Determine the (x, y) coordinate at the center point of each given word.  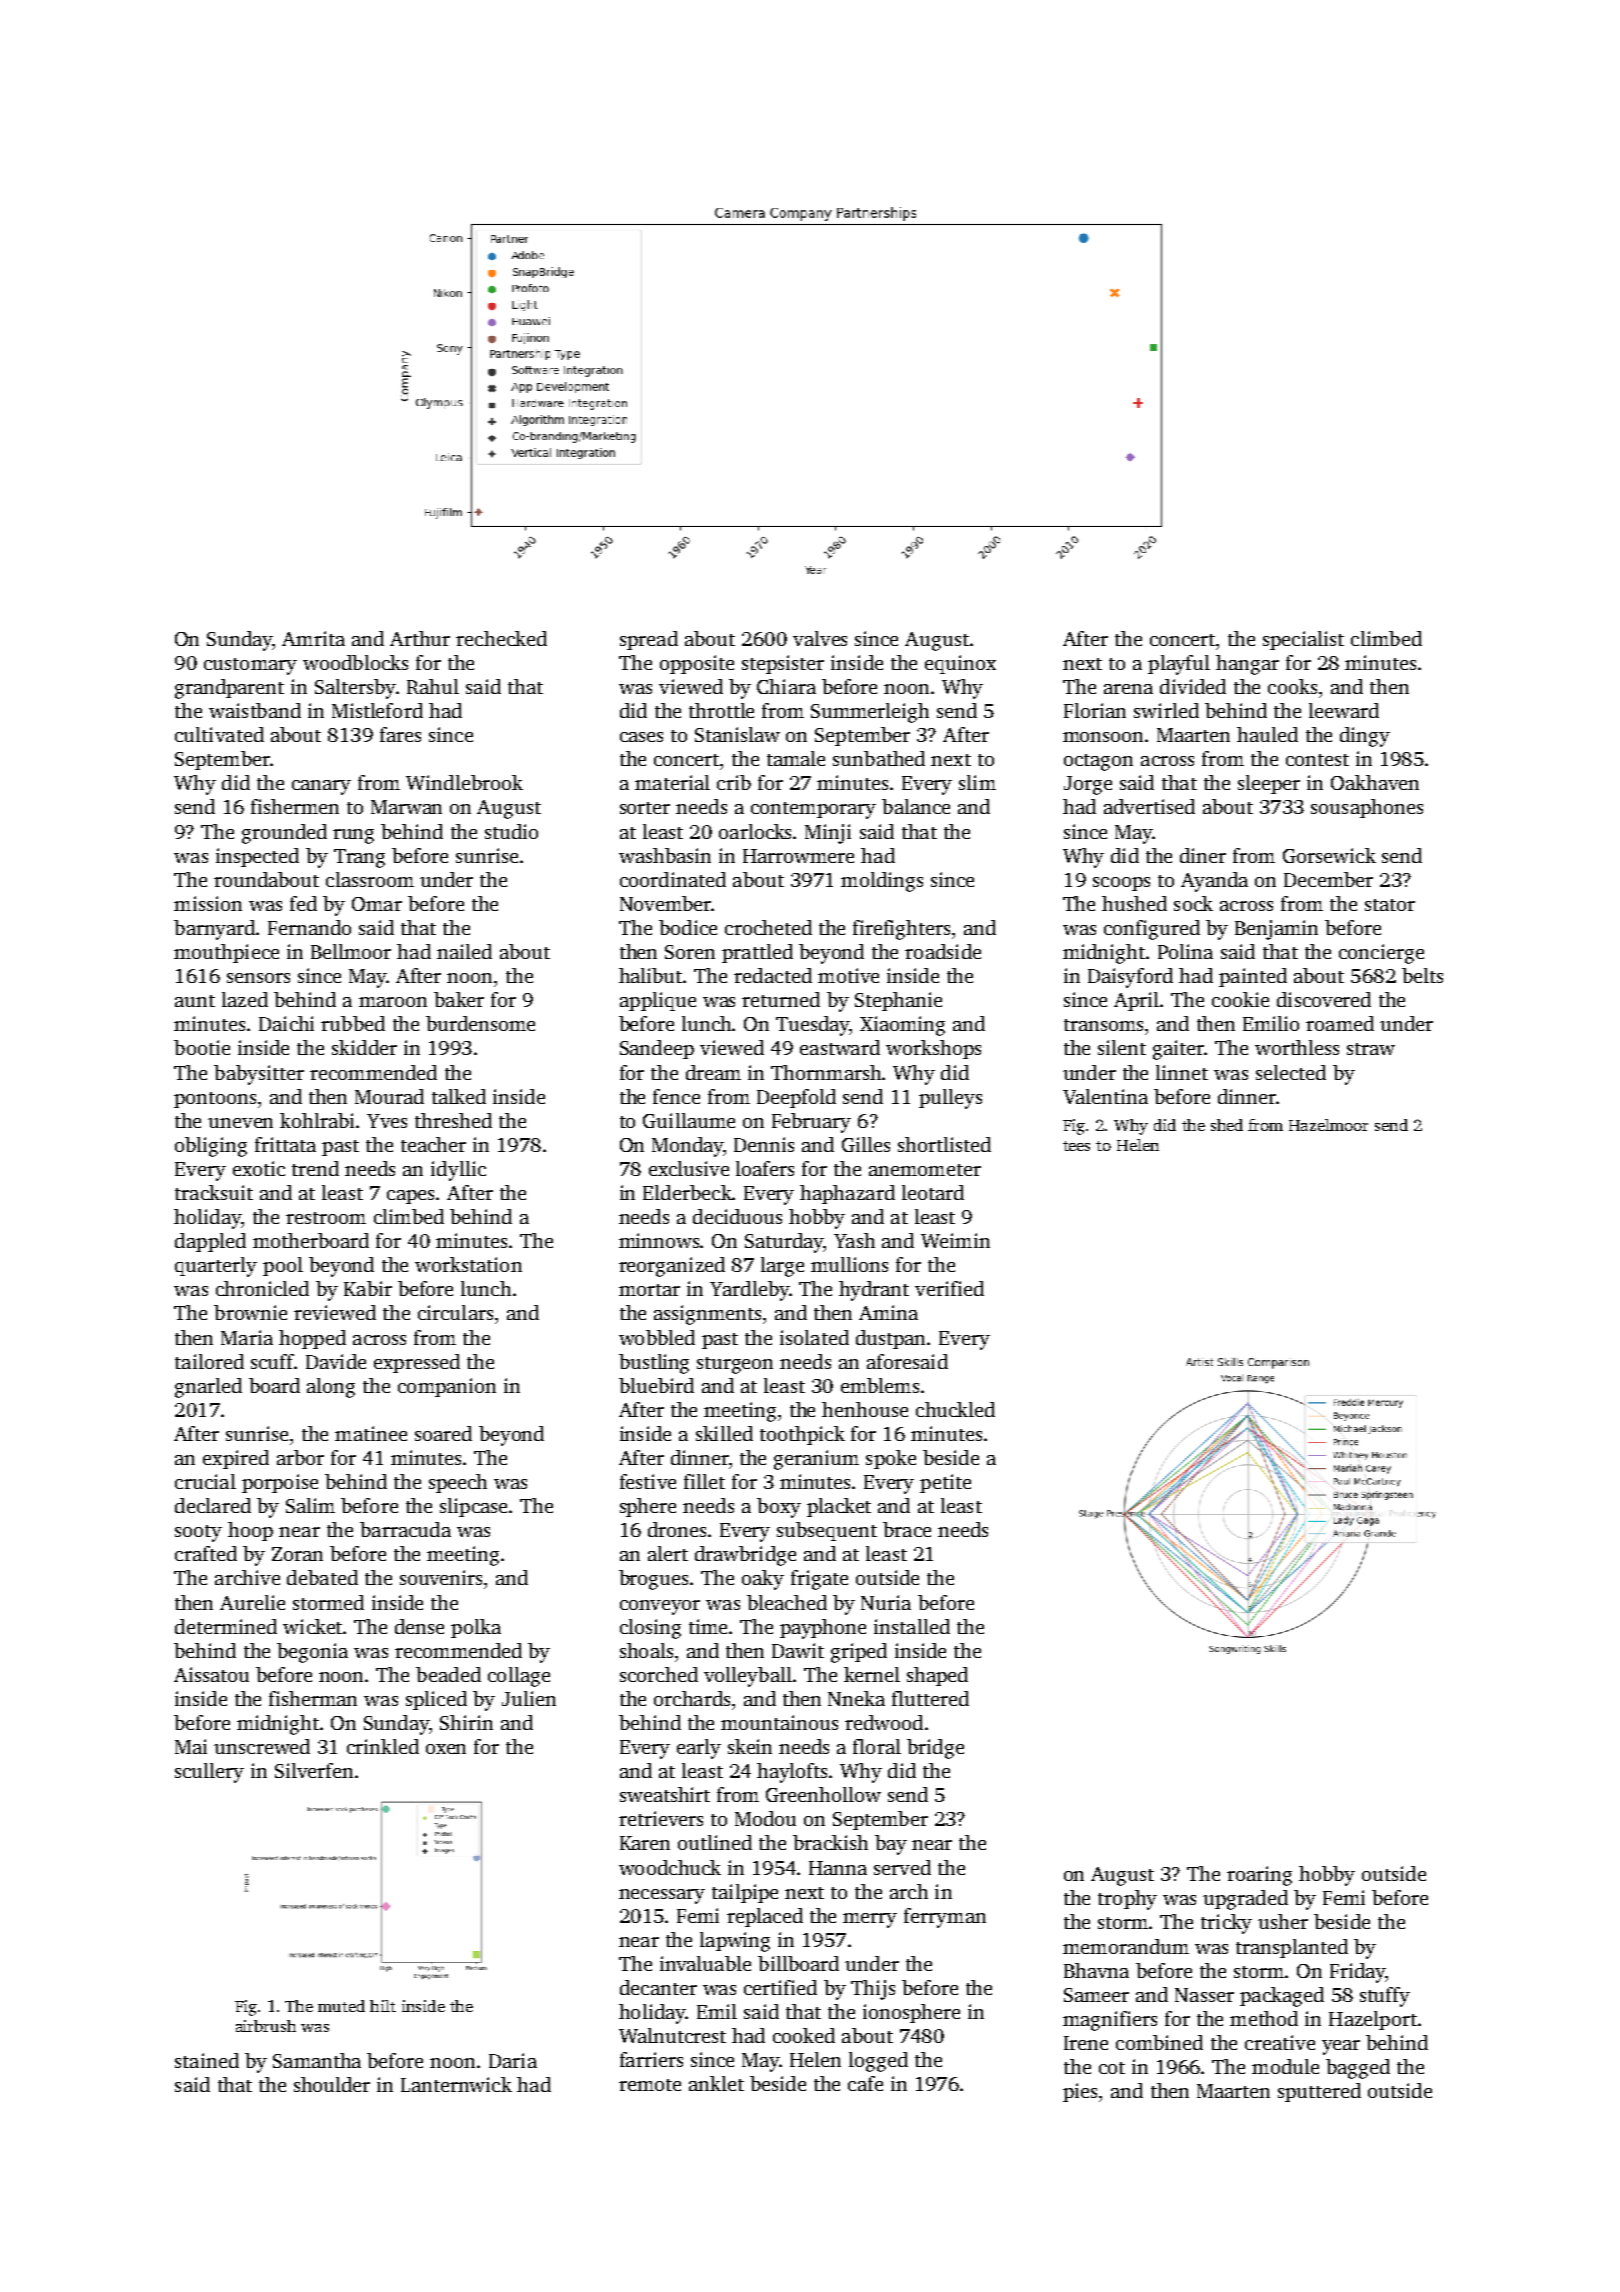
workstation (468, 1264)
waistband (255, 710)
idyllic (458, 1171)
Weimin (955, 1240)
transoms (1103, 1025)
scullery (209, 1773)
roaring (1259, 1876)
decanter (658, 1987)
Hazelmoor (1328, 1125)
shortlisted (944, 1144)
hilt (383, 2006)
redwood (884, 1722)
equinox (960, 664)
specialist (1303, 640)
